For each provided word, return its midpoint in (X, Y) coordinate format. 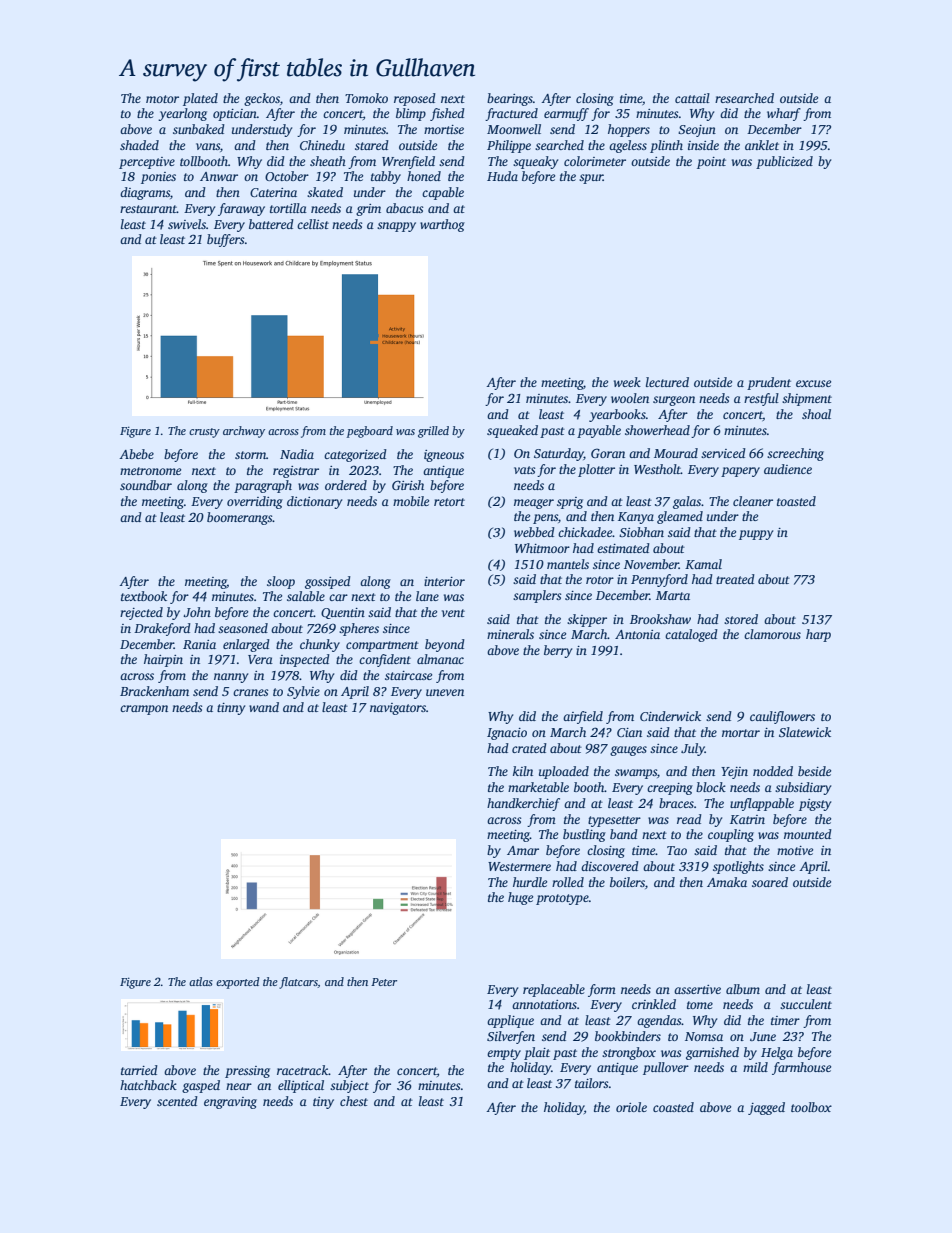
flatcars (298, 983)
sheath (328, 161)
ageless (628, 146)
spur (591, 179)
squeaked (512, 431)
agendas (659, 1021)
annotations (544, 1004)
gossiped (328, 582)
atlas (201, 981)
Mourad (676, 453)
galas (687, 502)
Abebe (136, 454)
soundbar (146, 485)
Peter (384, 982)
